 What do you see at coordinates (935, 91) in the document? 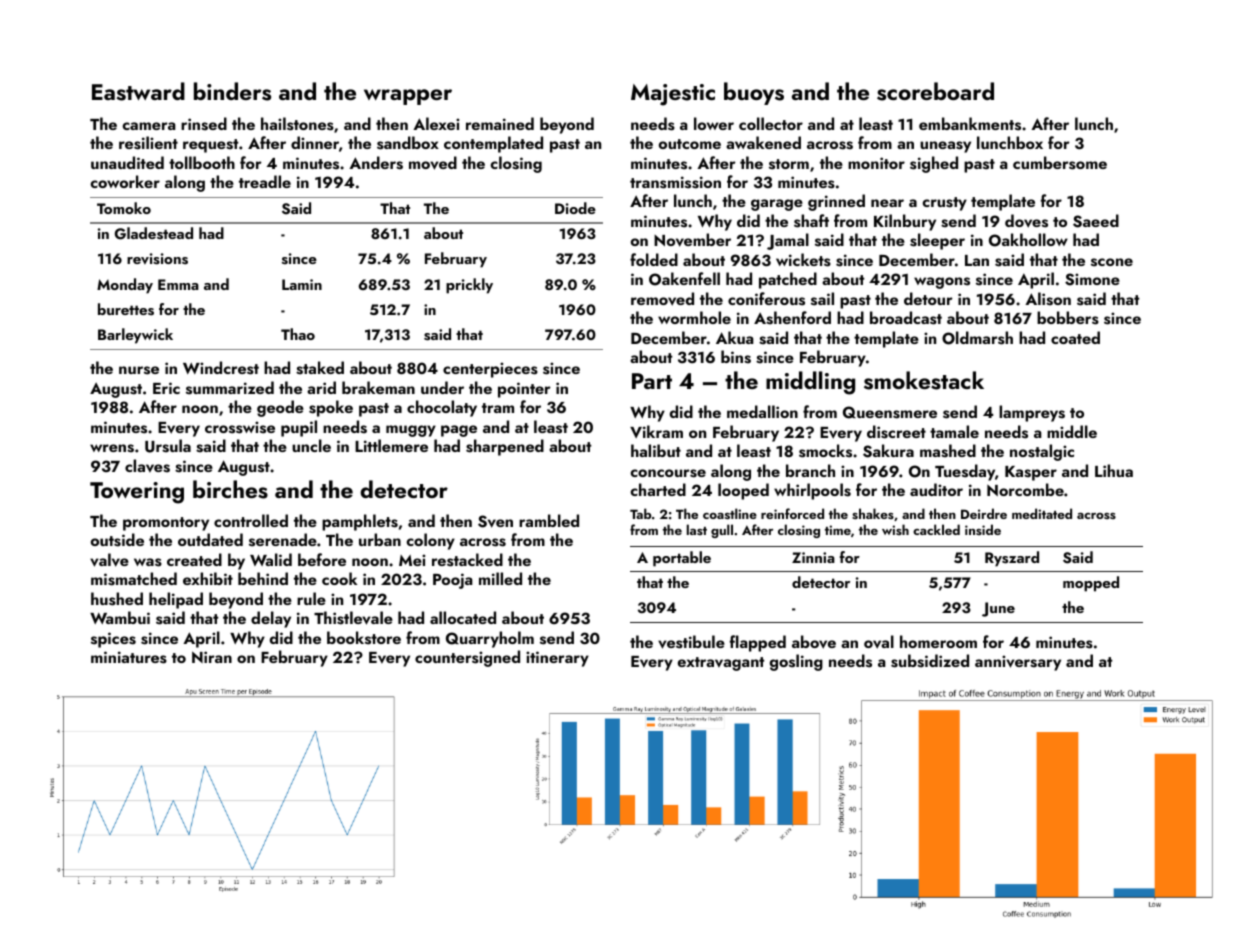
I see `scoreboard` at bounding box center [935, 91].
